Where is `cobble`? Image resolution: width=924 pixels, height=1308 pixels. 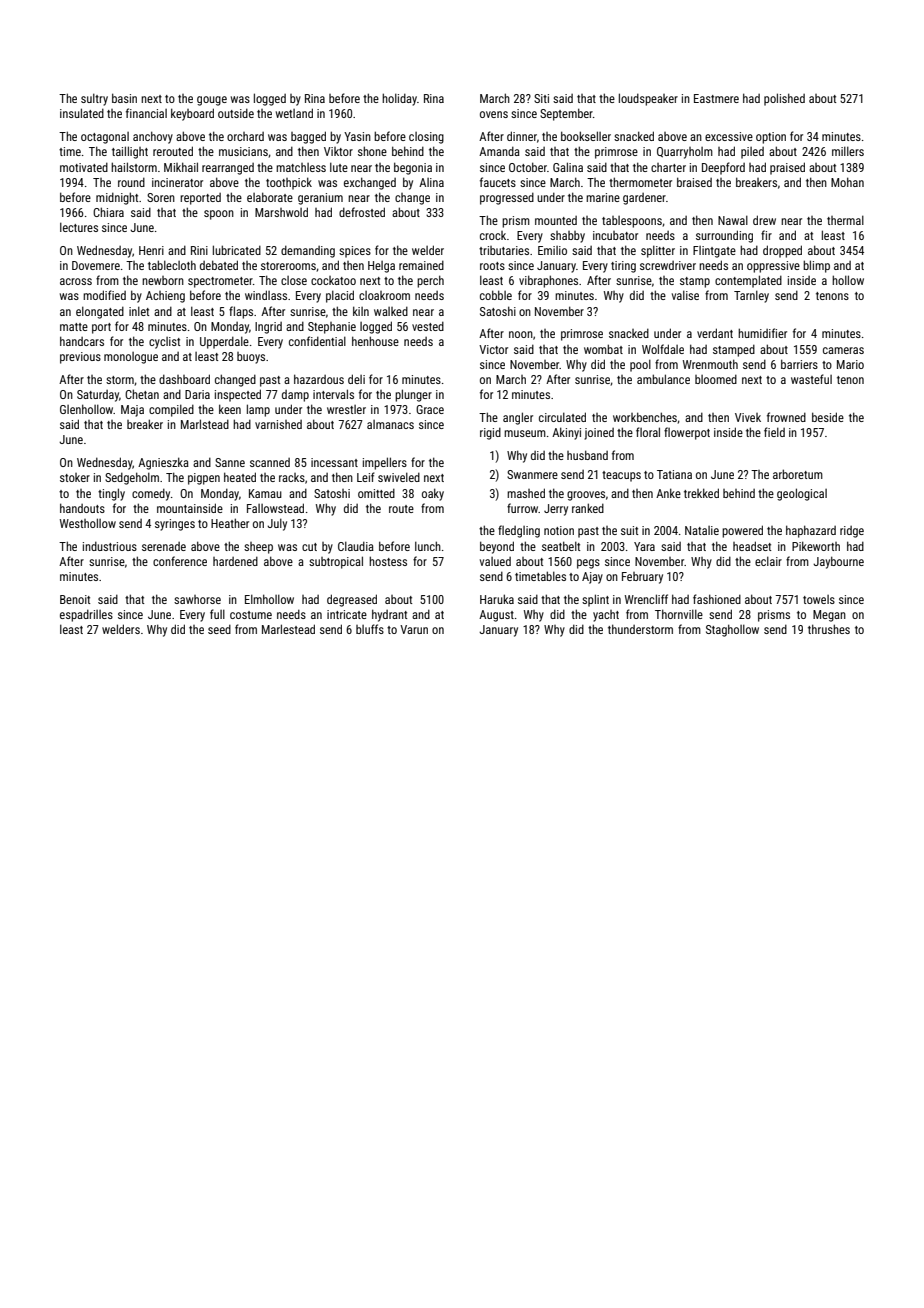 cobble is located at coordinates (496, 295).
